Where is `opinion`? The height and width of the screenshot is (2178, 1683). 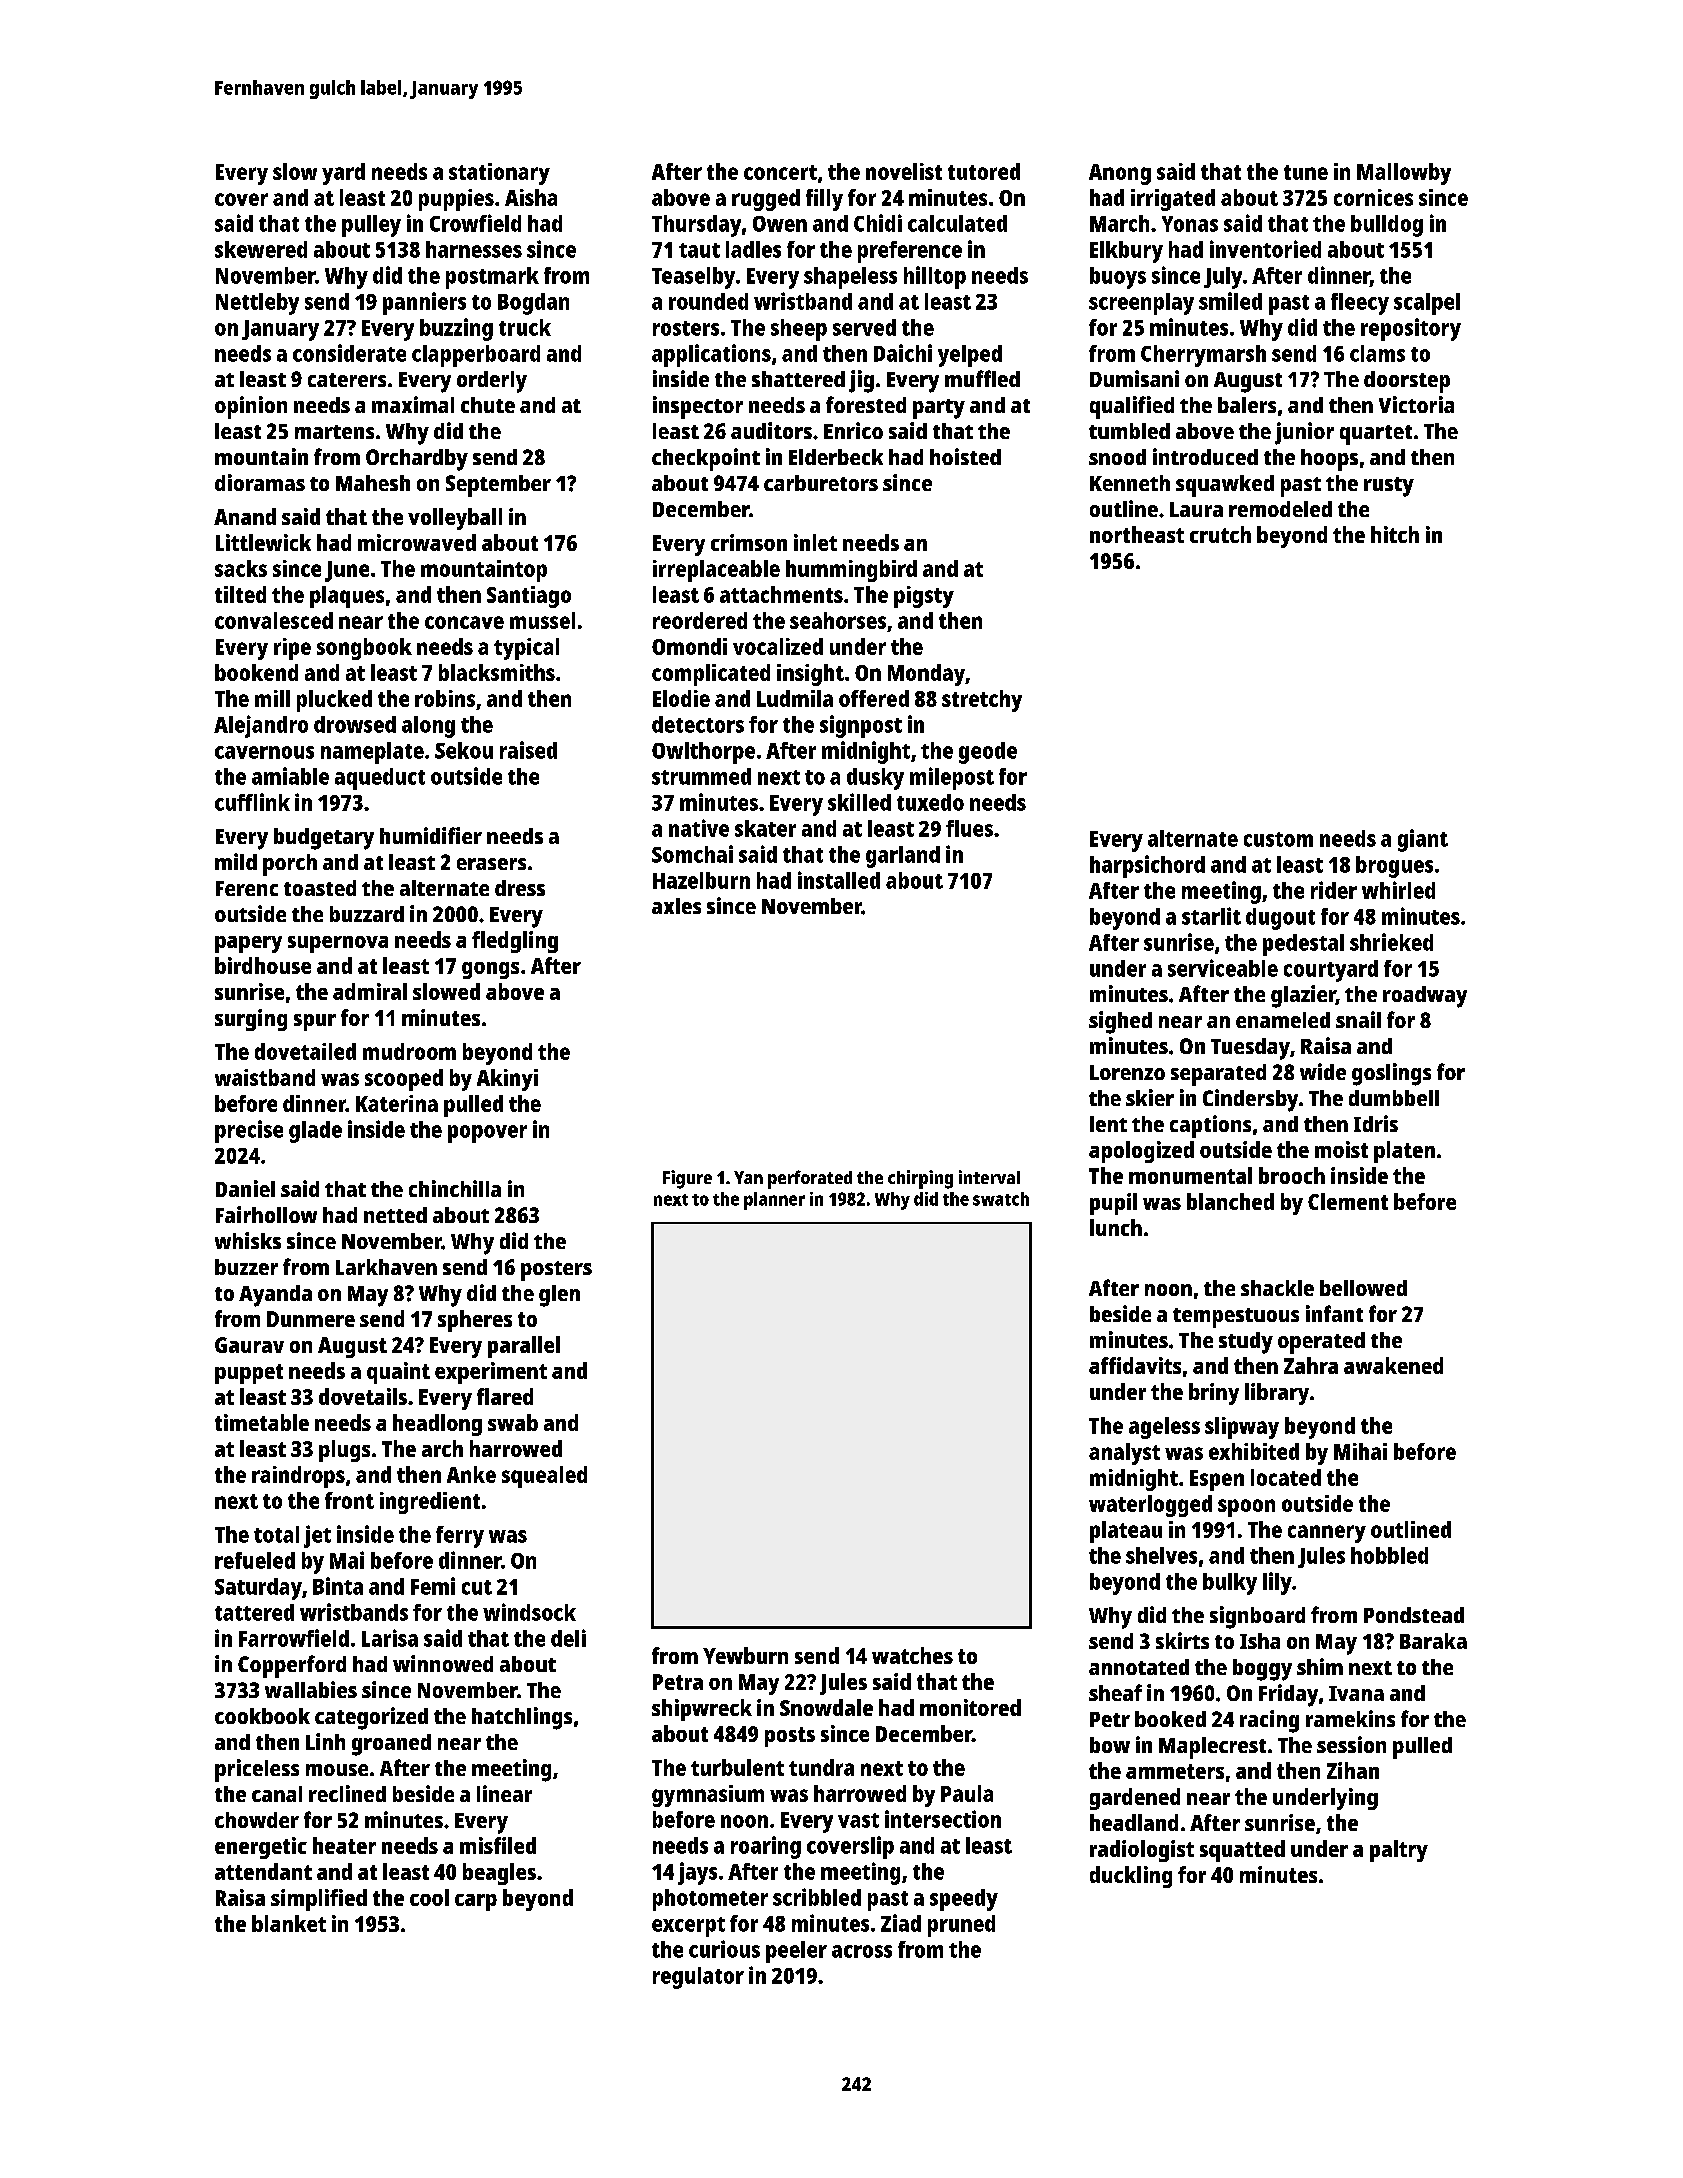 opinion is located at coordinates (251, 407).
